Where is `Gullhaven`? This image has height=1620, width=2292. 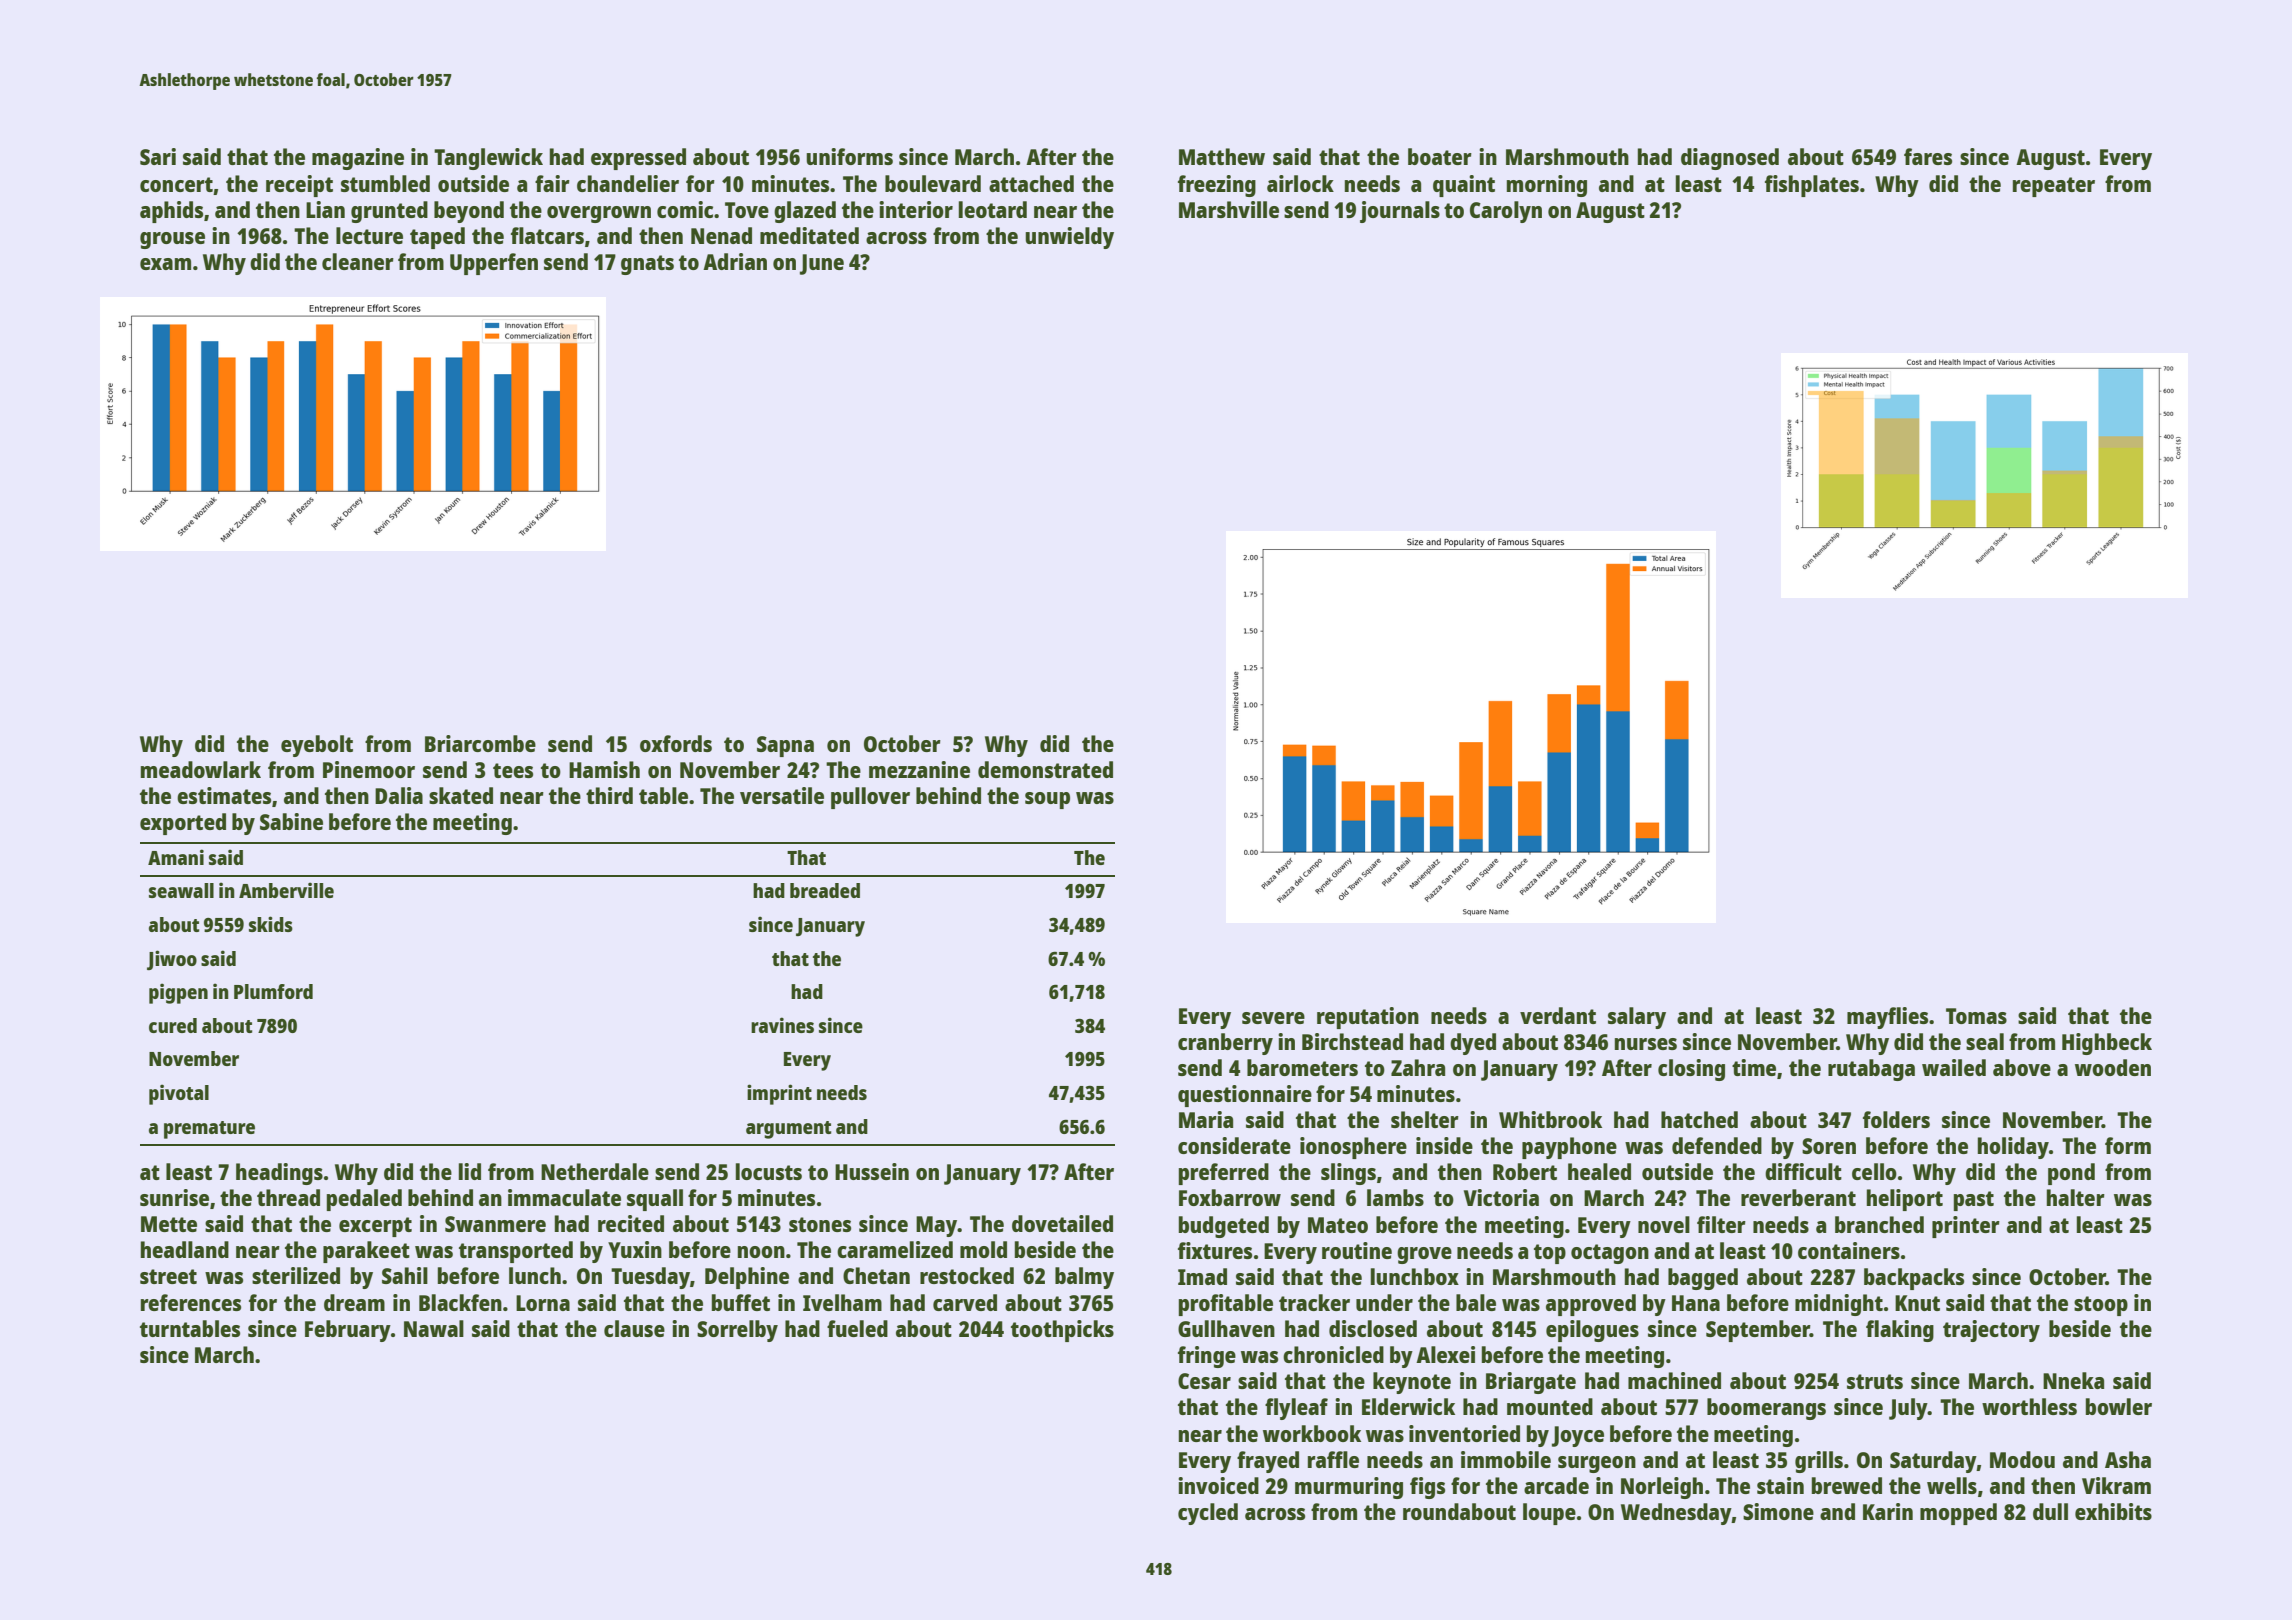 Gullhaven is located at coordinates (1226, 1328).
